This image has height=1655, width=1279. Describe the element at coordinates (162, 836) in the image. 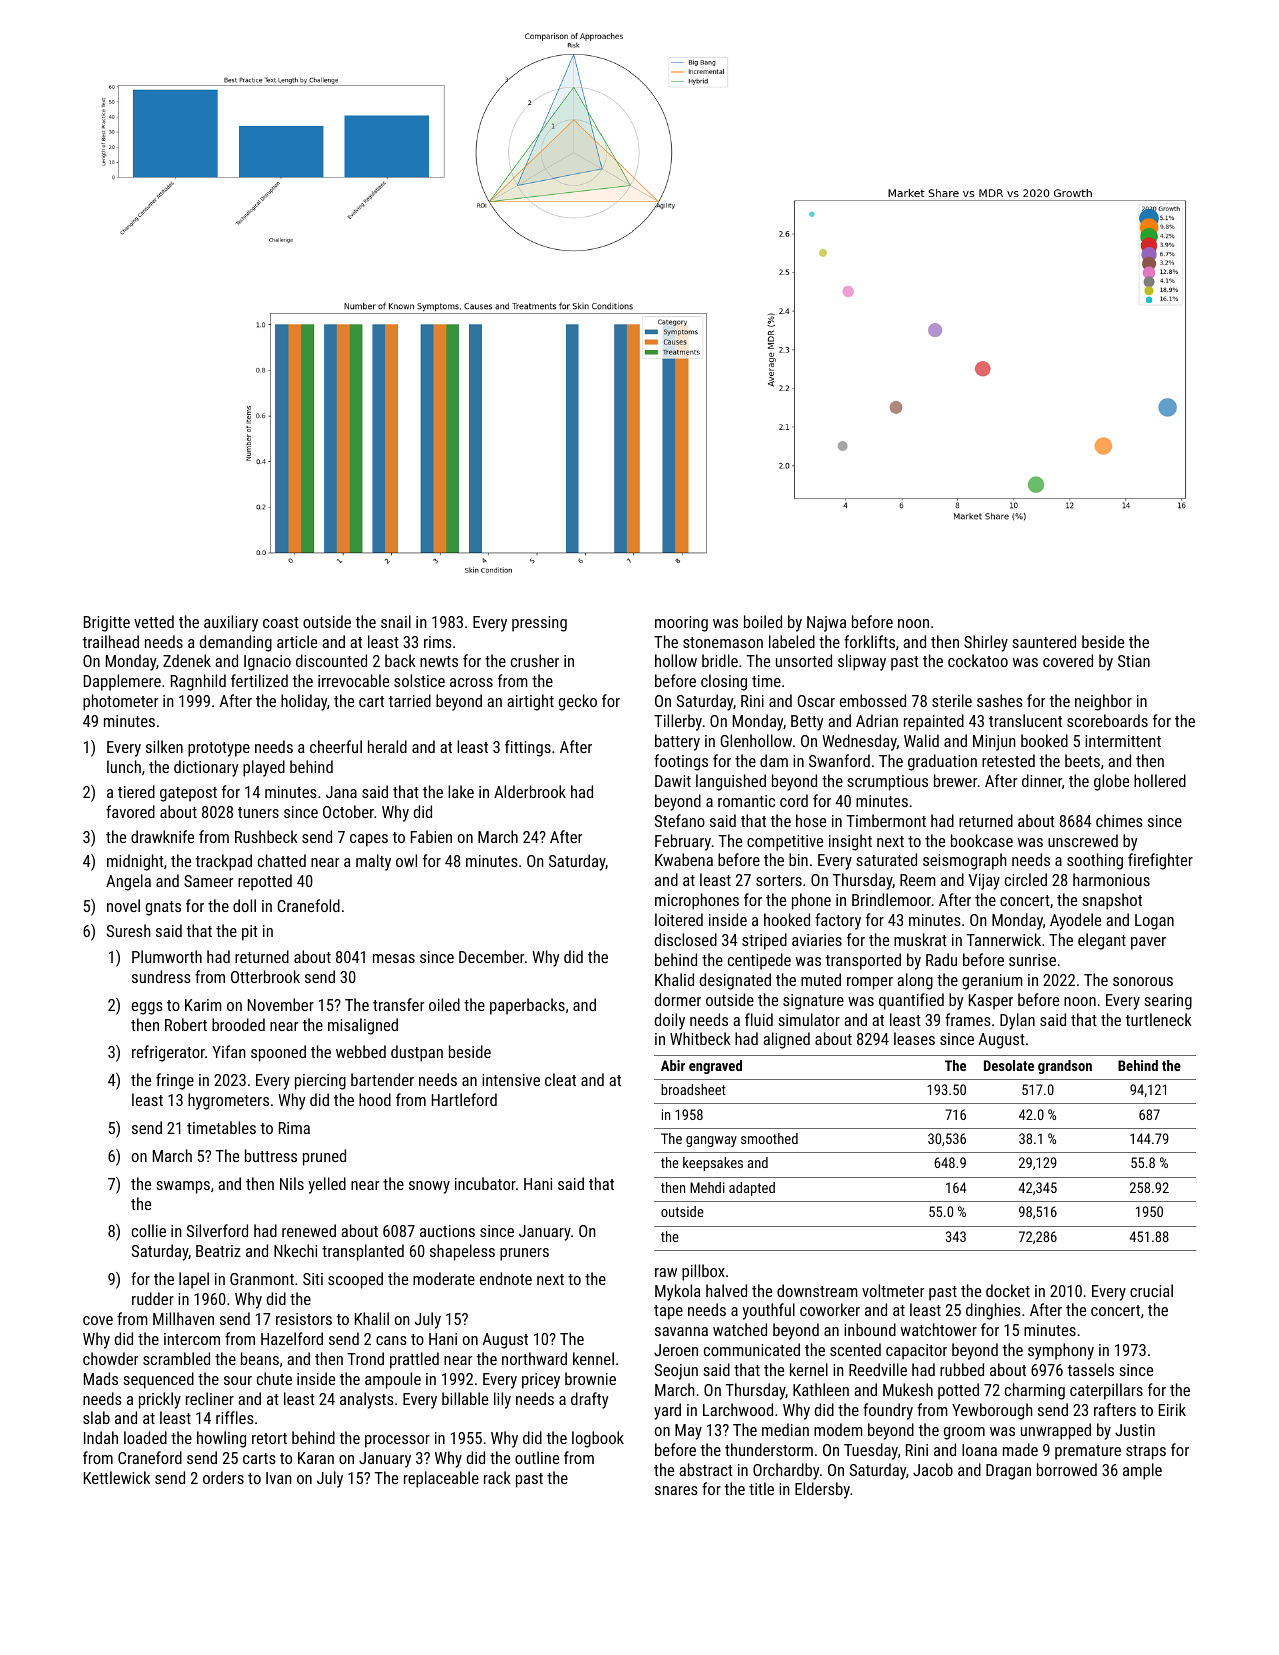

I see `drawknife` at that location.
